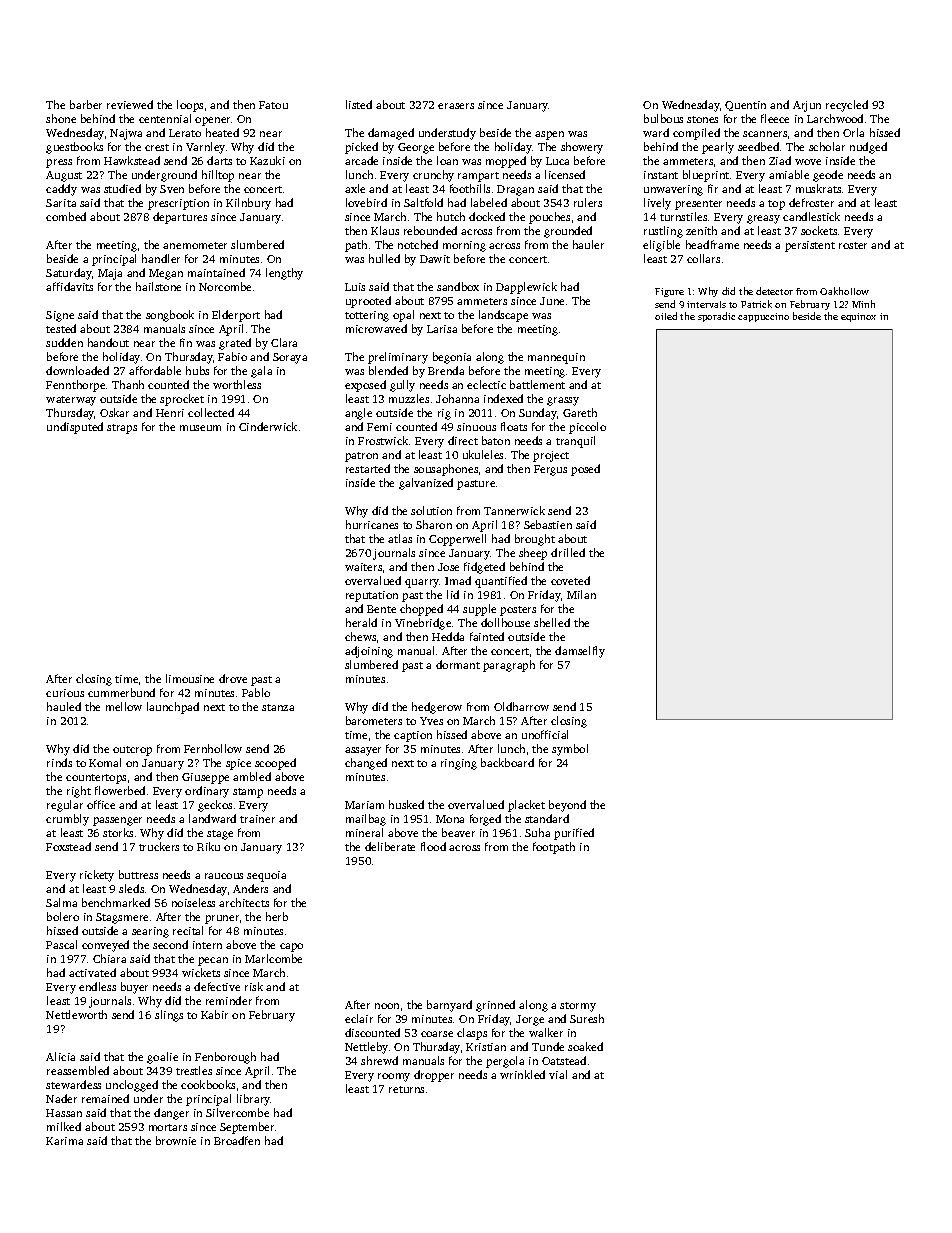 The width and height of the image is (952, 1233). What do you see at coordinates (774, 291) in the image?
I see `detector` at bounding box center [774, 291].
